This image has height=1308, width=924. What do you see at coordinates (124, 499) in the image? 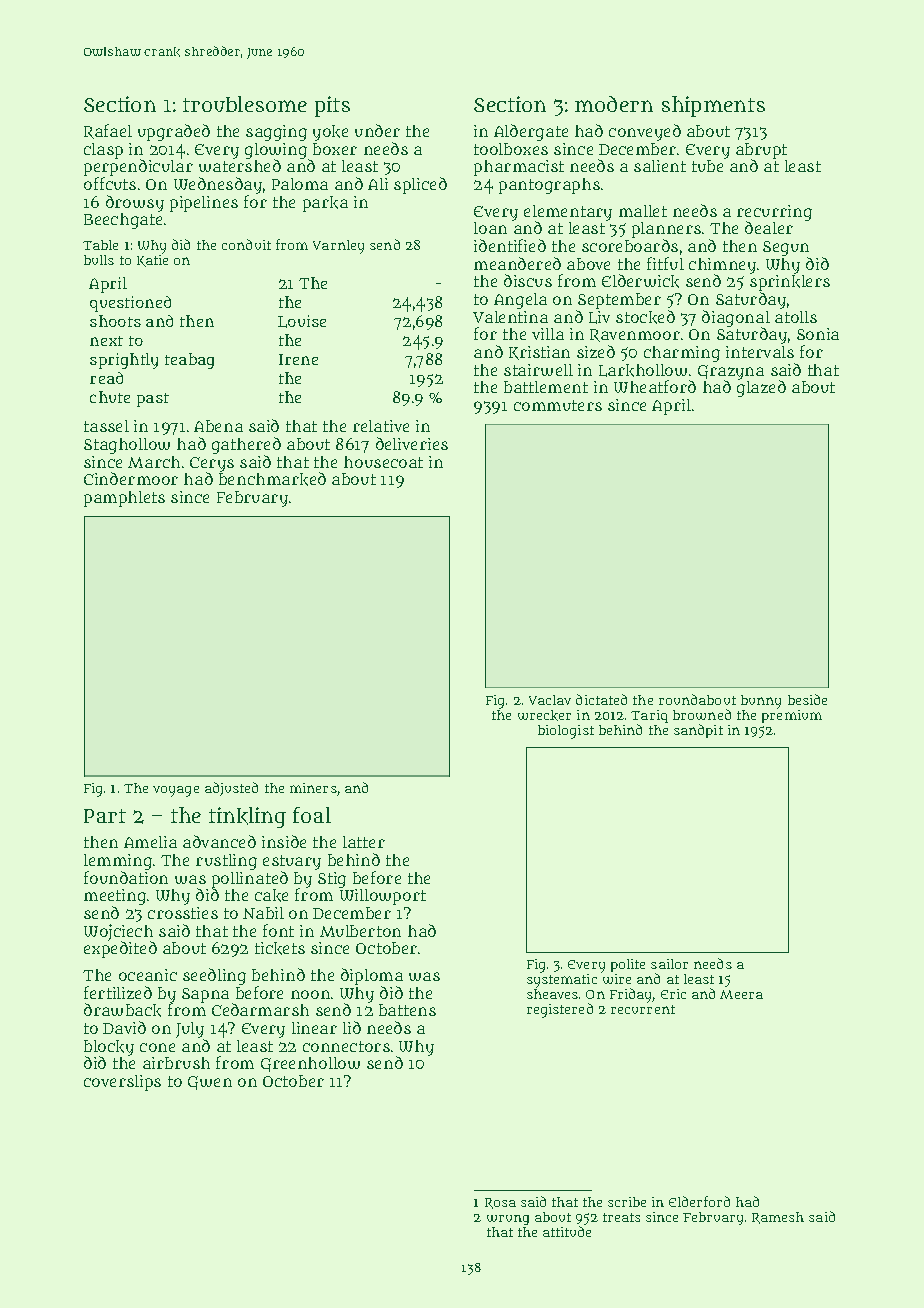
I see `pamphlets` at bounding box center [124, 499].
